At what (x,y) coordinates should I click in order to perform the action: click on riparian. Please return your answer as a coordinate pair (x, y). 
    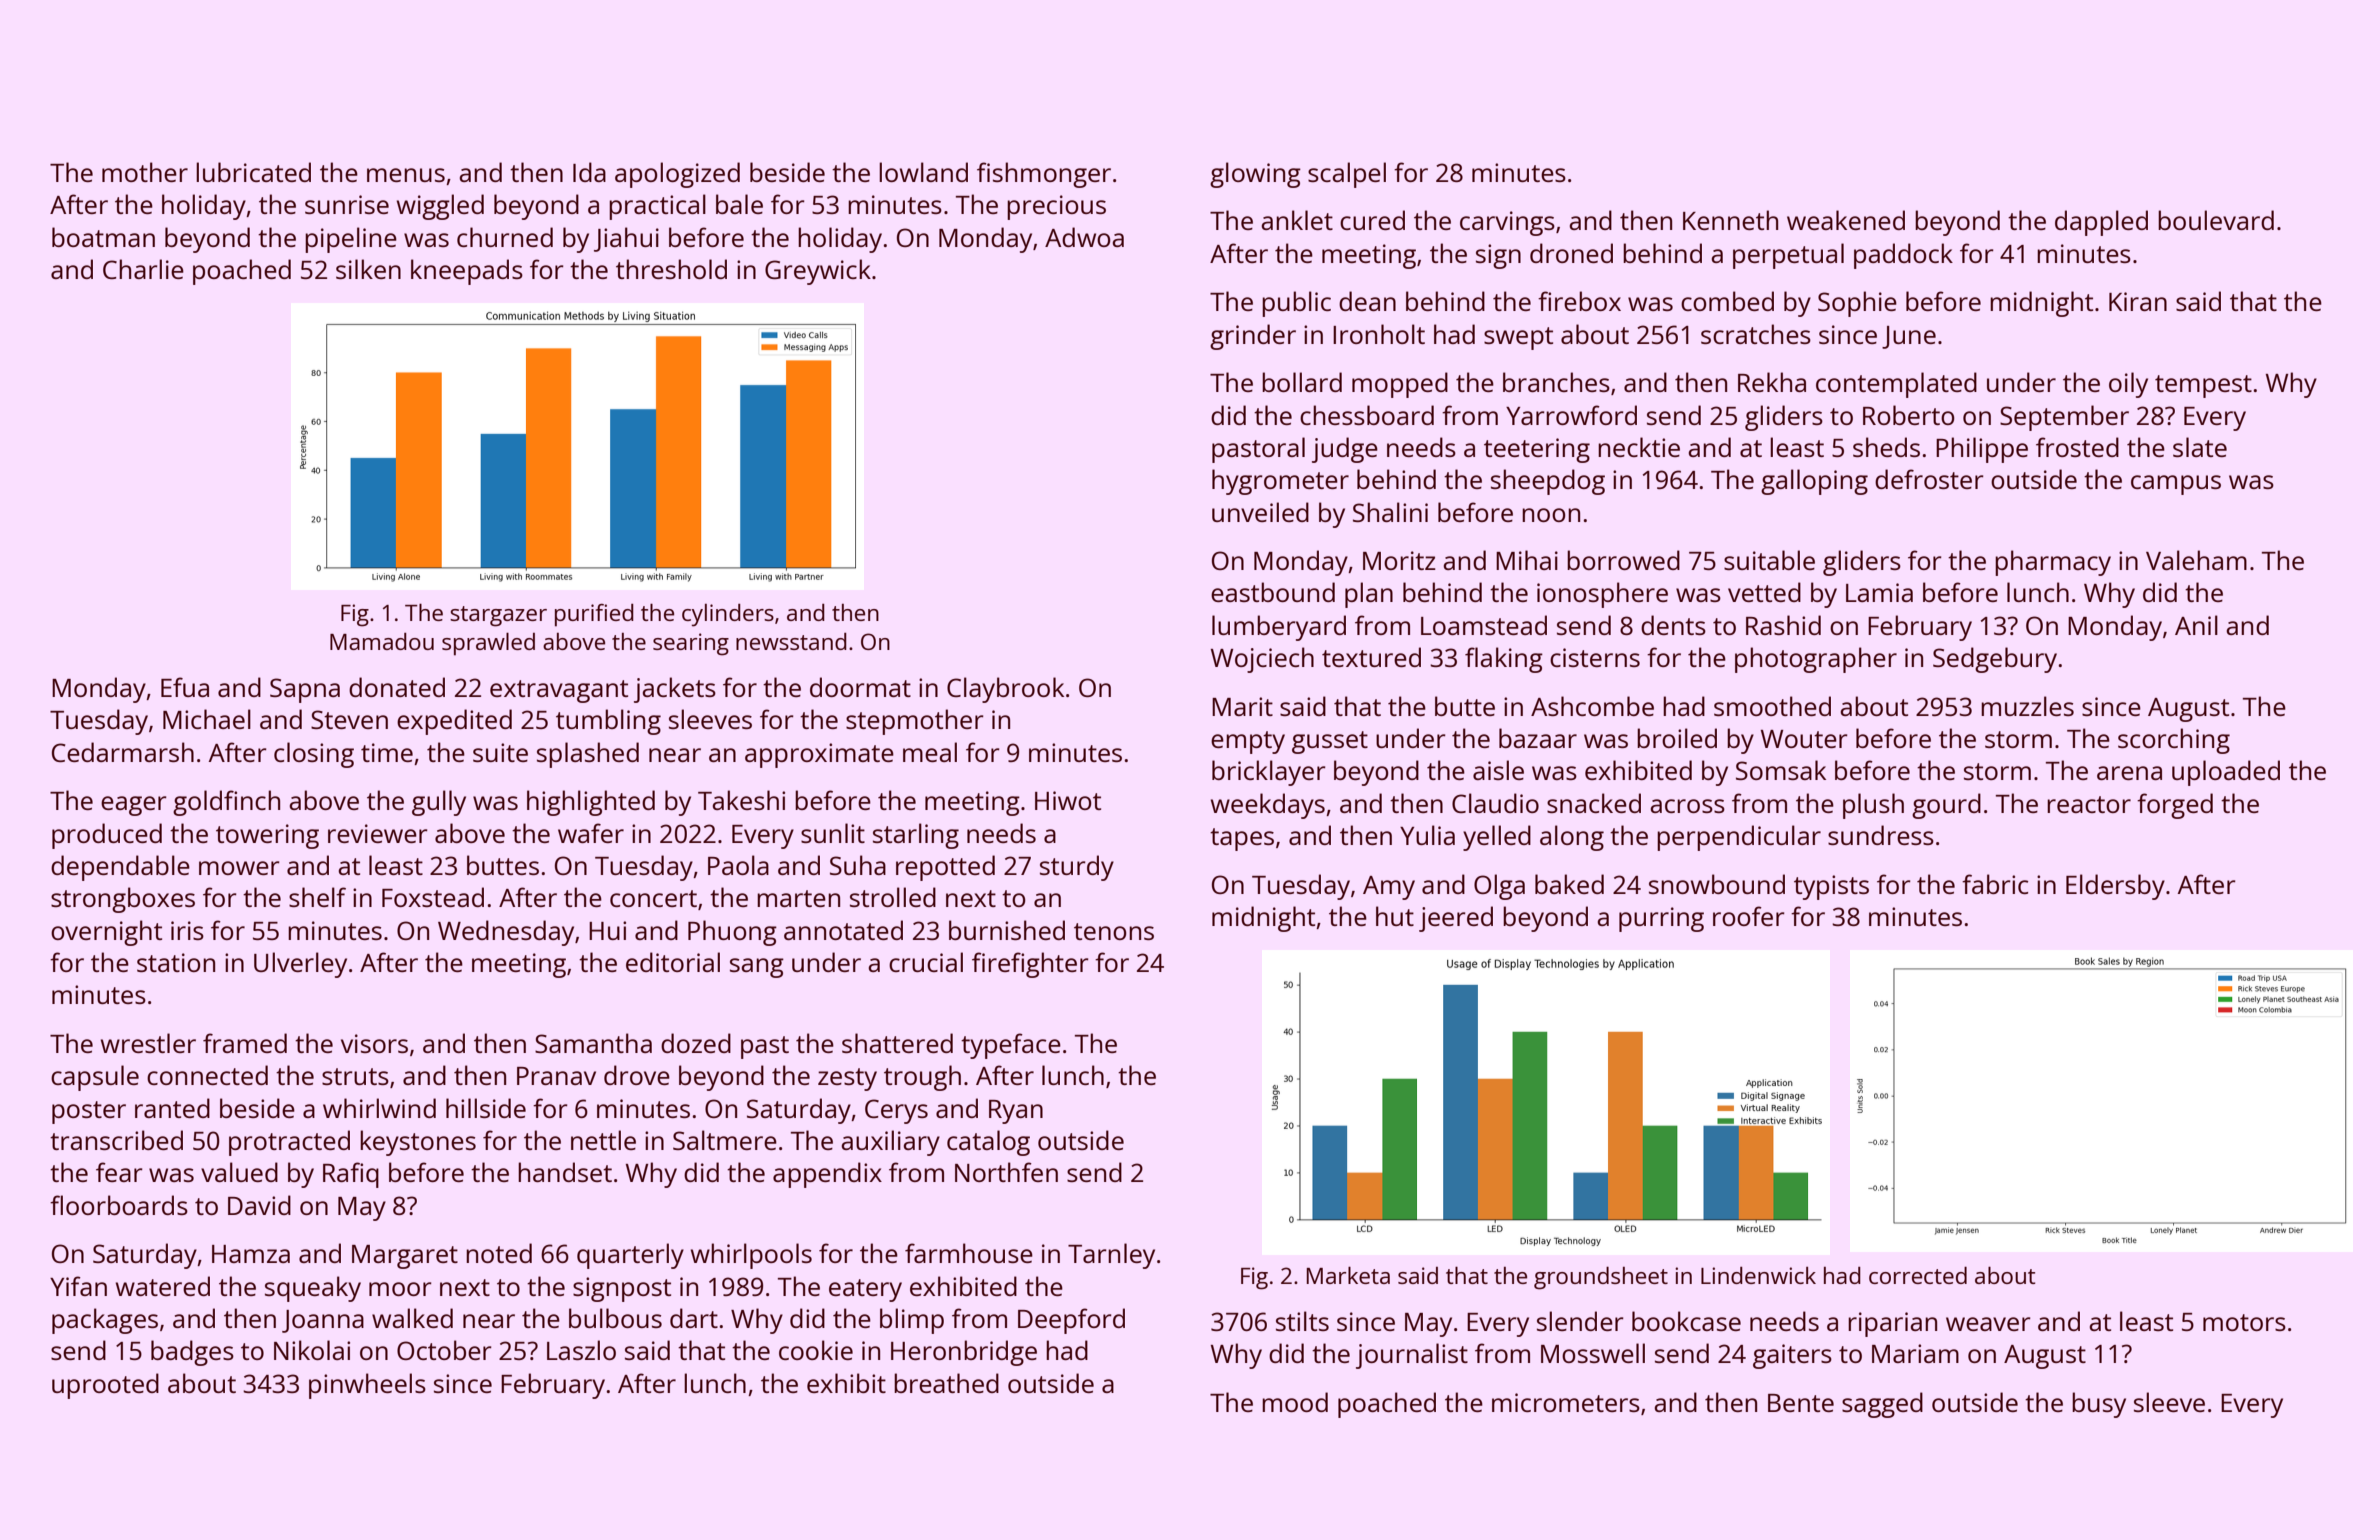
    Looking at the image, I should click on (1892, 1324).
